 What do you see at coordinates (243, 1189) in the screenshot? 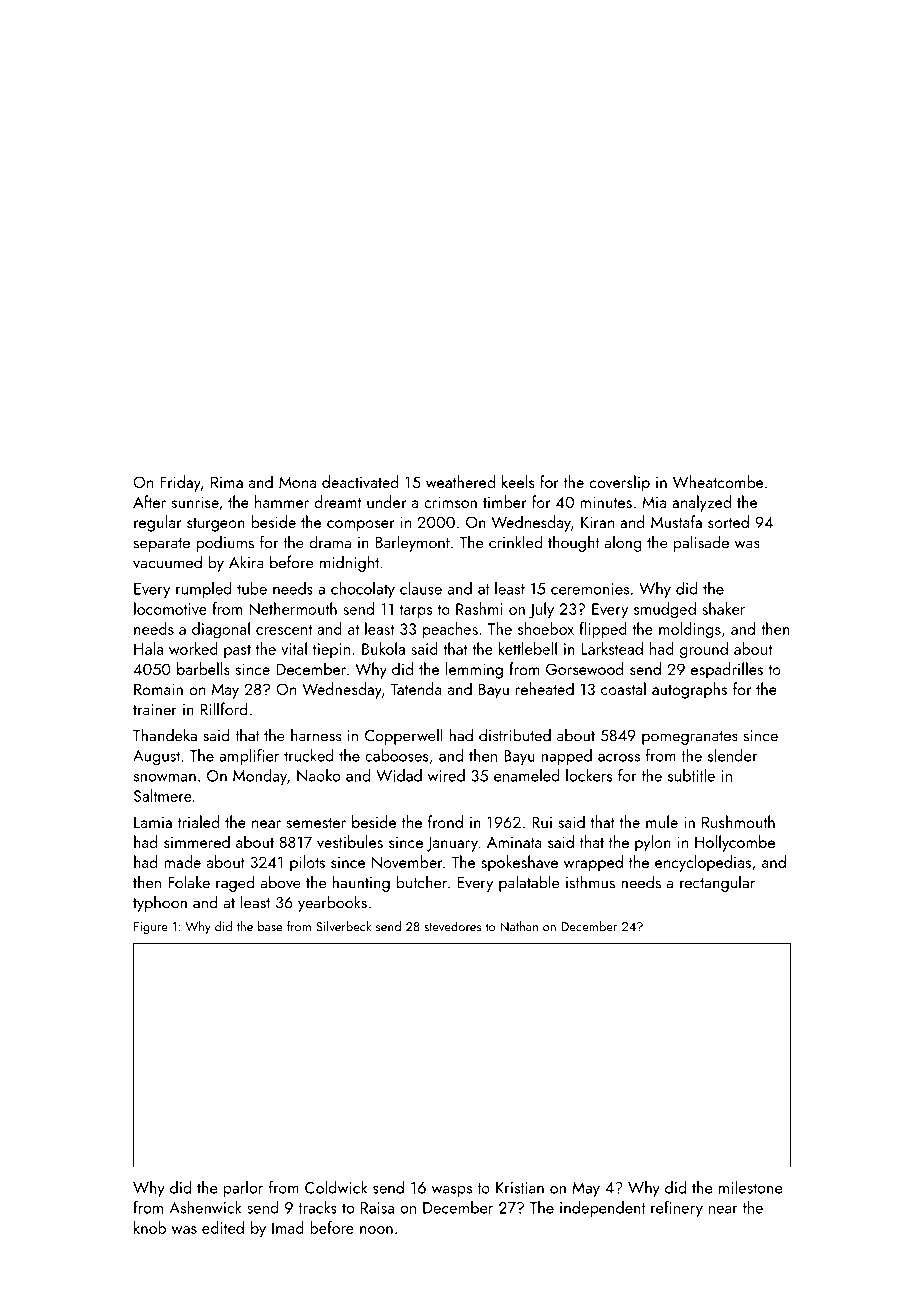
I see `parlor` at bounding box center [243, 1189].
